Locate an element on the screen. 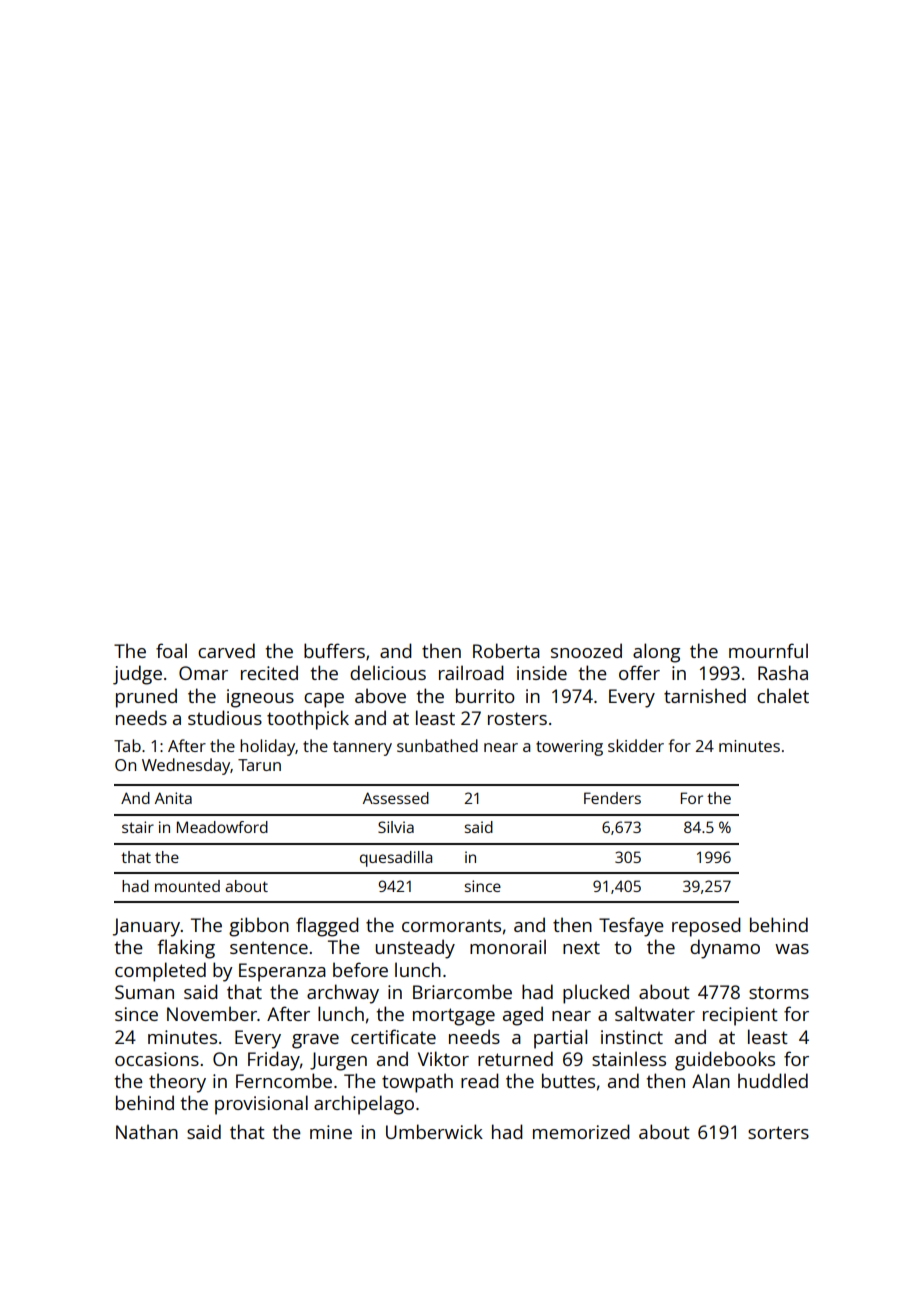 The height and width of the screenshot is (1311, 924). mounted is located at coordinates (187, 886).
